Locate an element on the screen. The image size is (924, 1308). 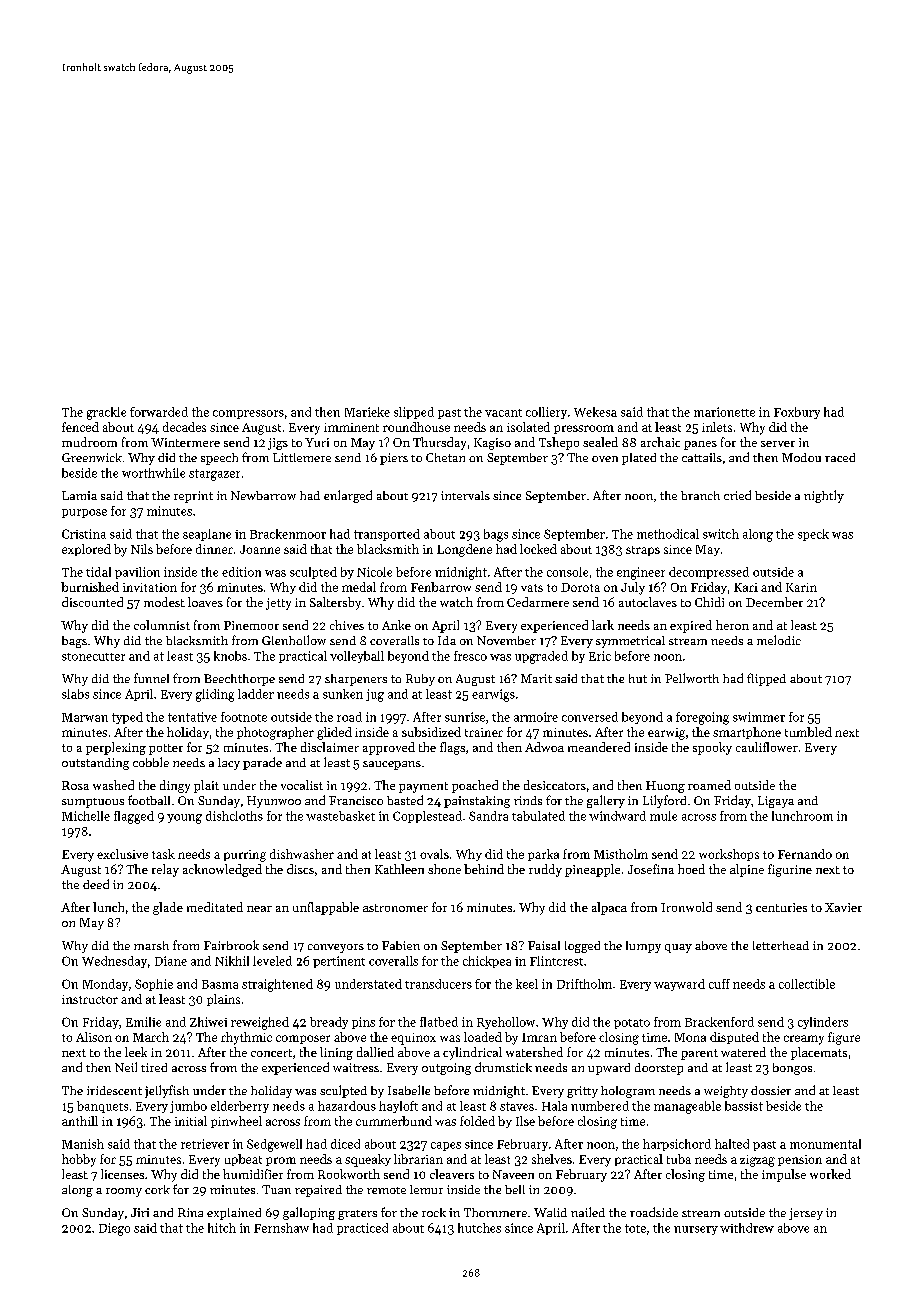
hazardous is located at coordinates (347, 1106).
